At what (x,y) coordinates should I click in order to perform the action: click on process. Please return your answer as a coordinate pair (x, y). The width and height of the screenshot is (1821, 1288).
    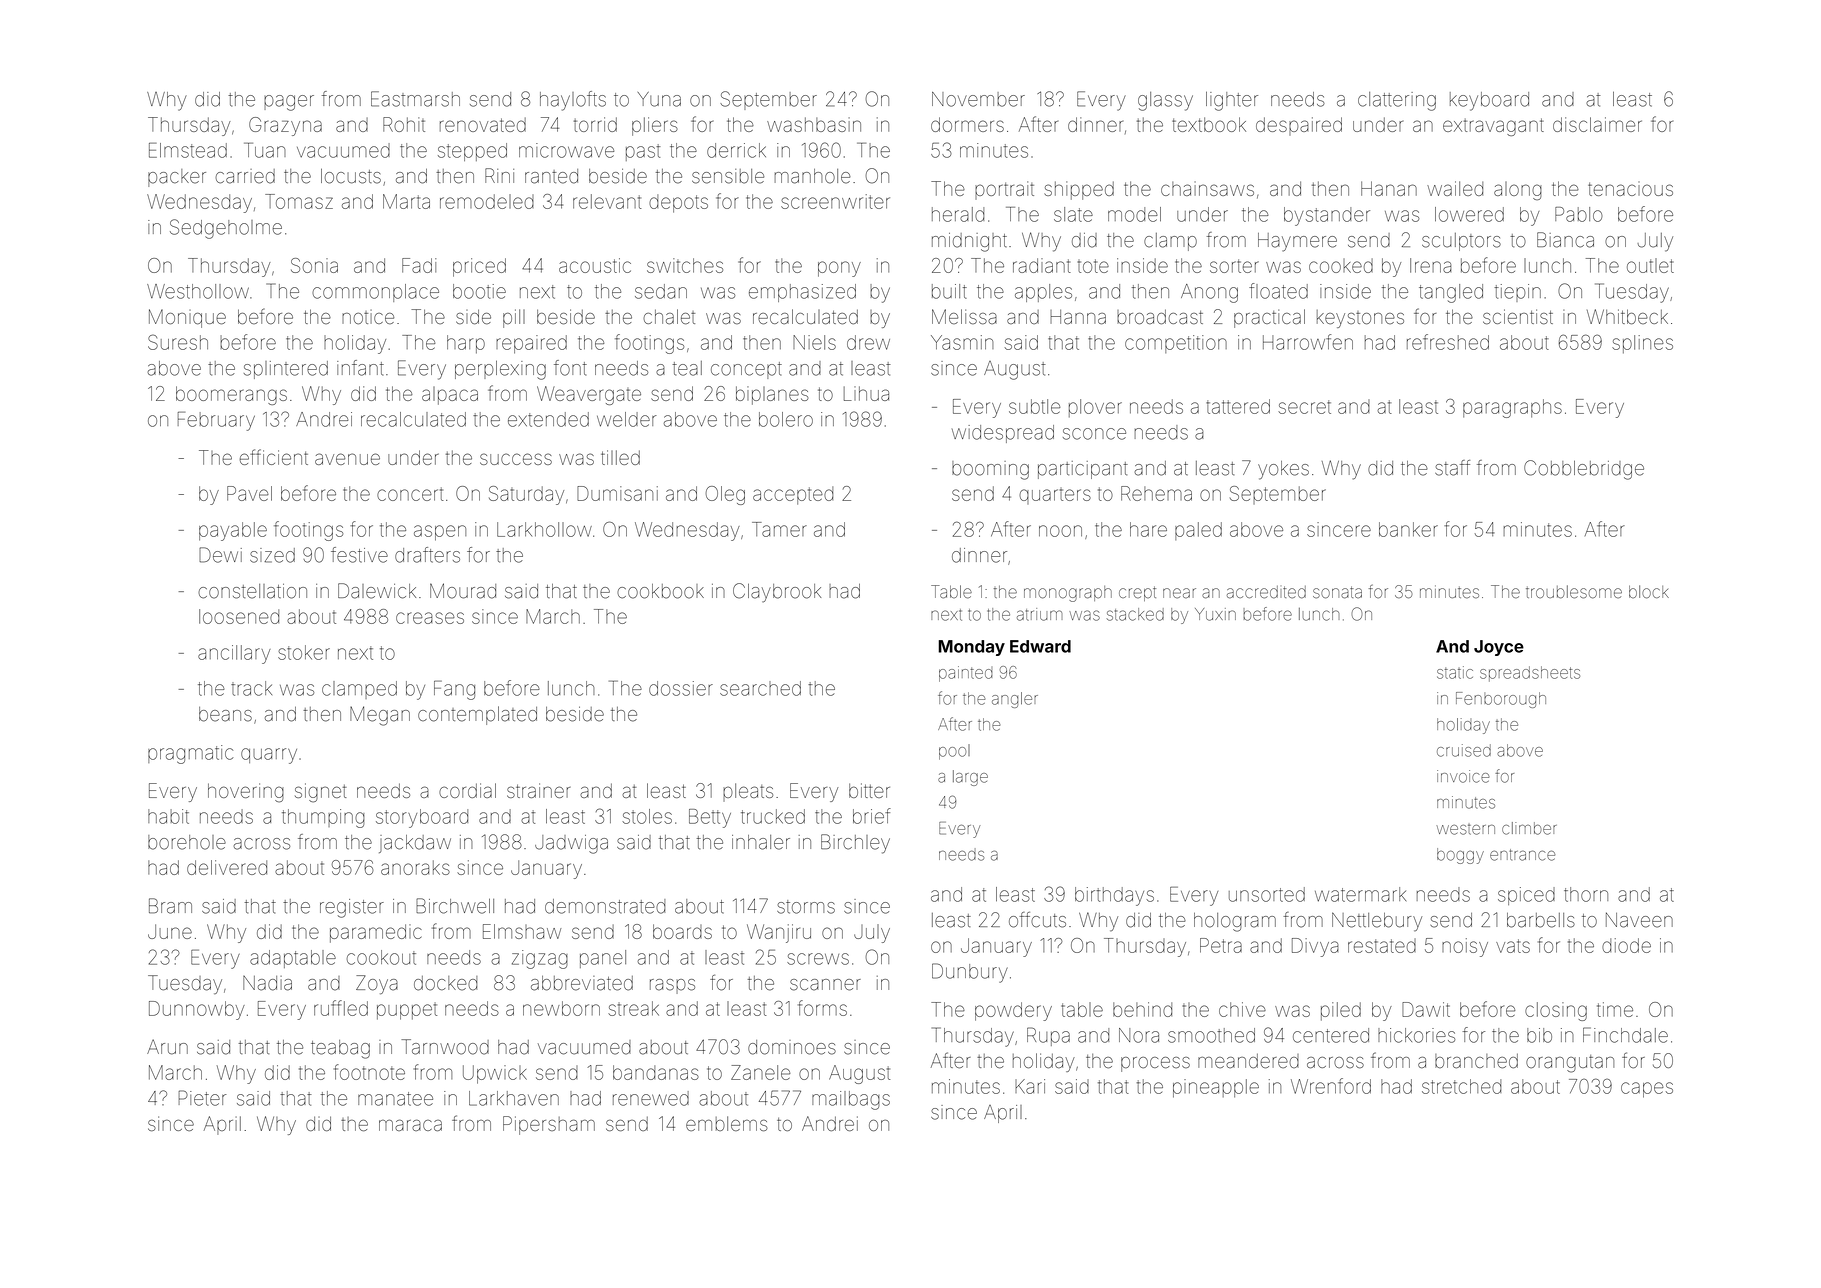
    Looking at the image, I should click on (1155, 1064).
